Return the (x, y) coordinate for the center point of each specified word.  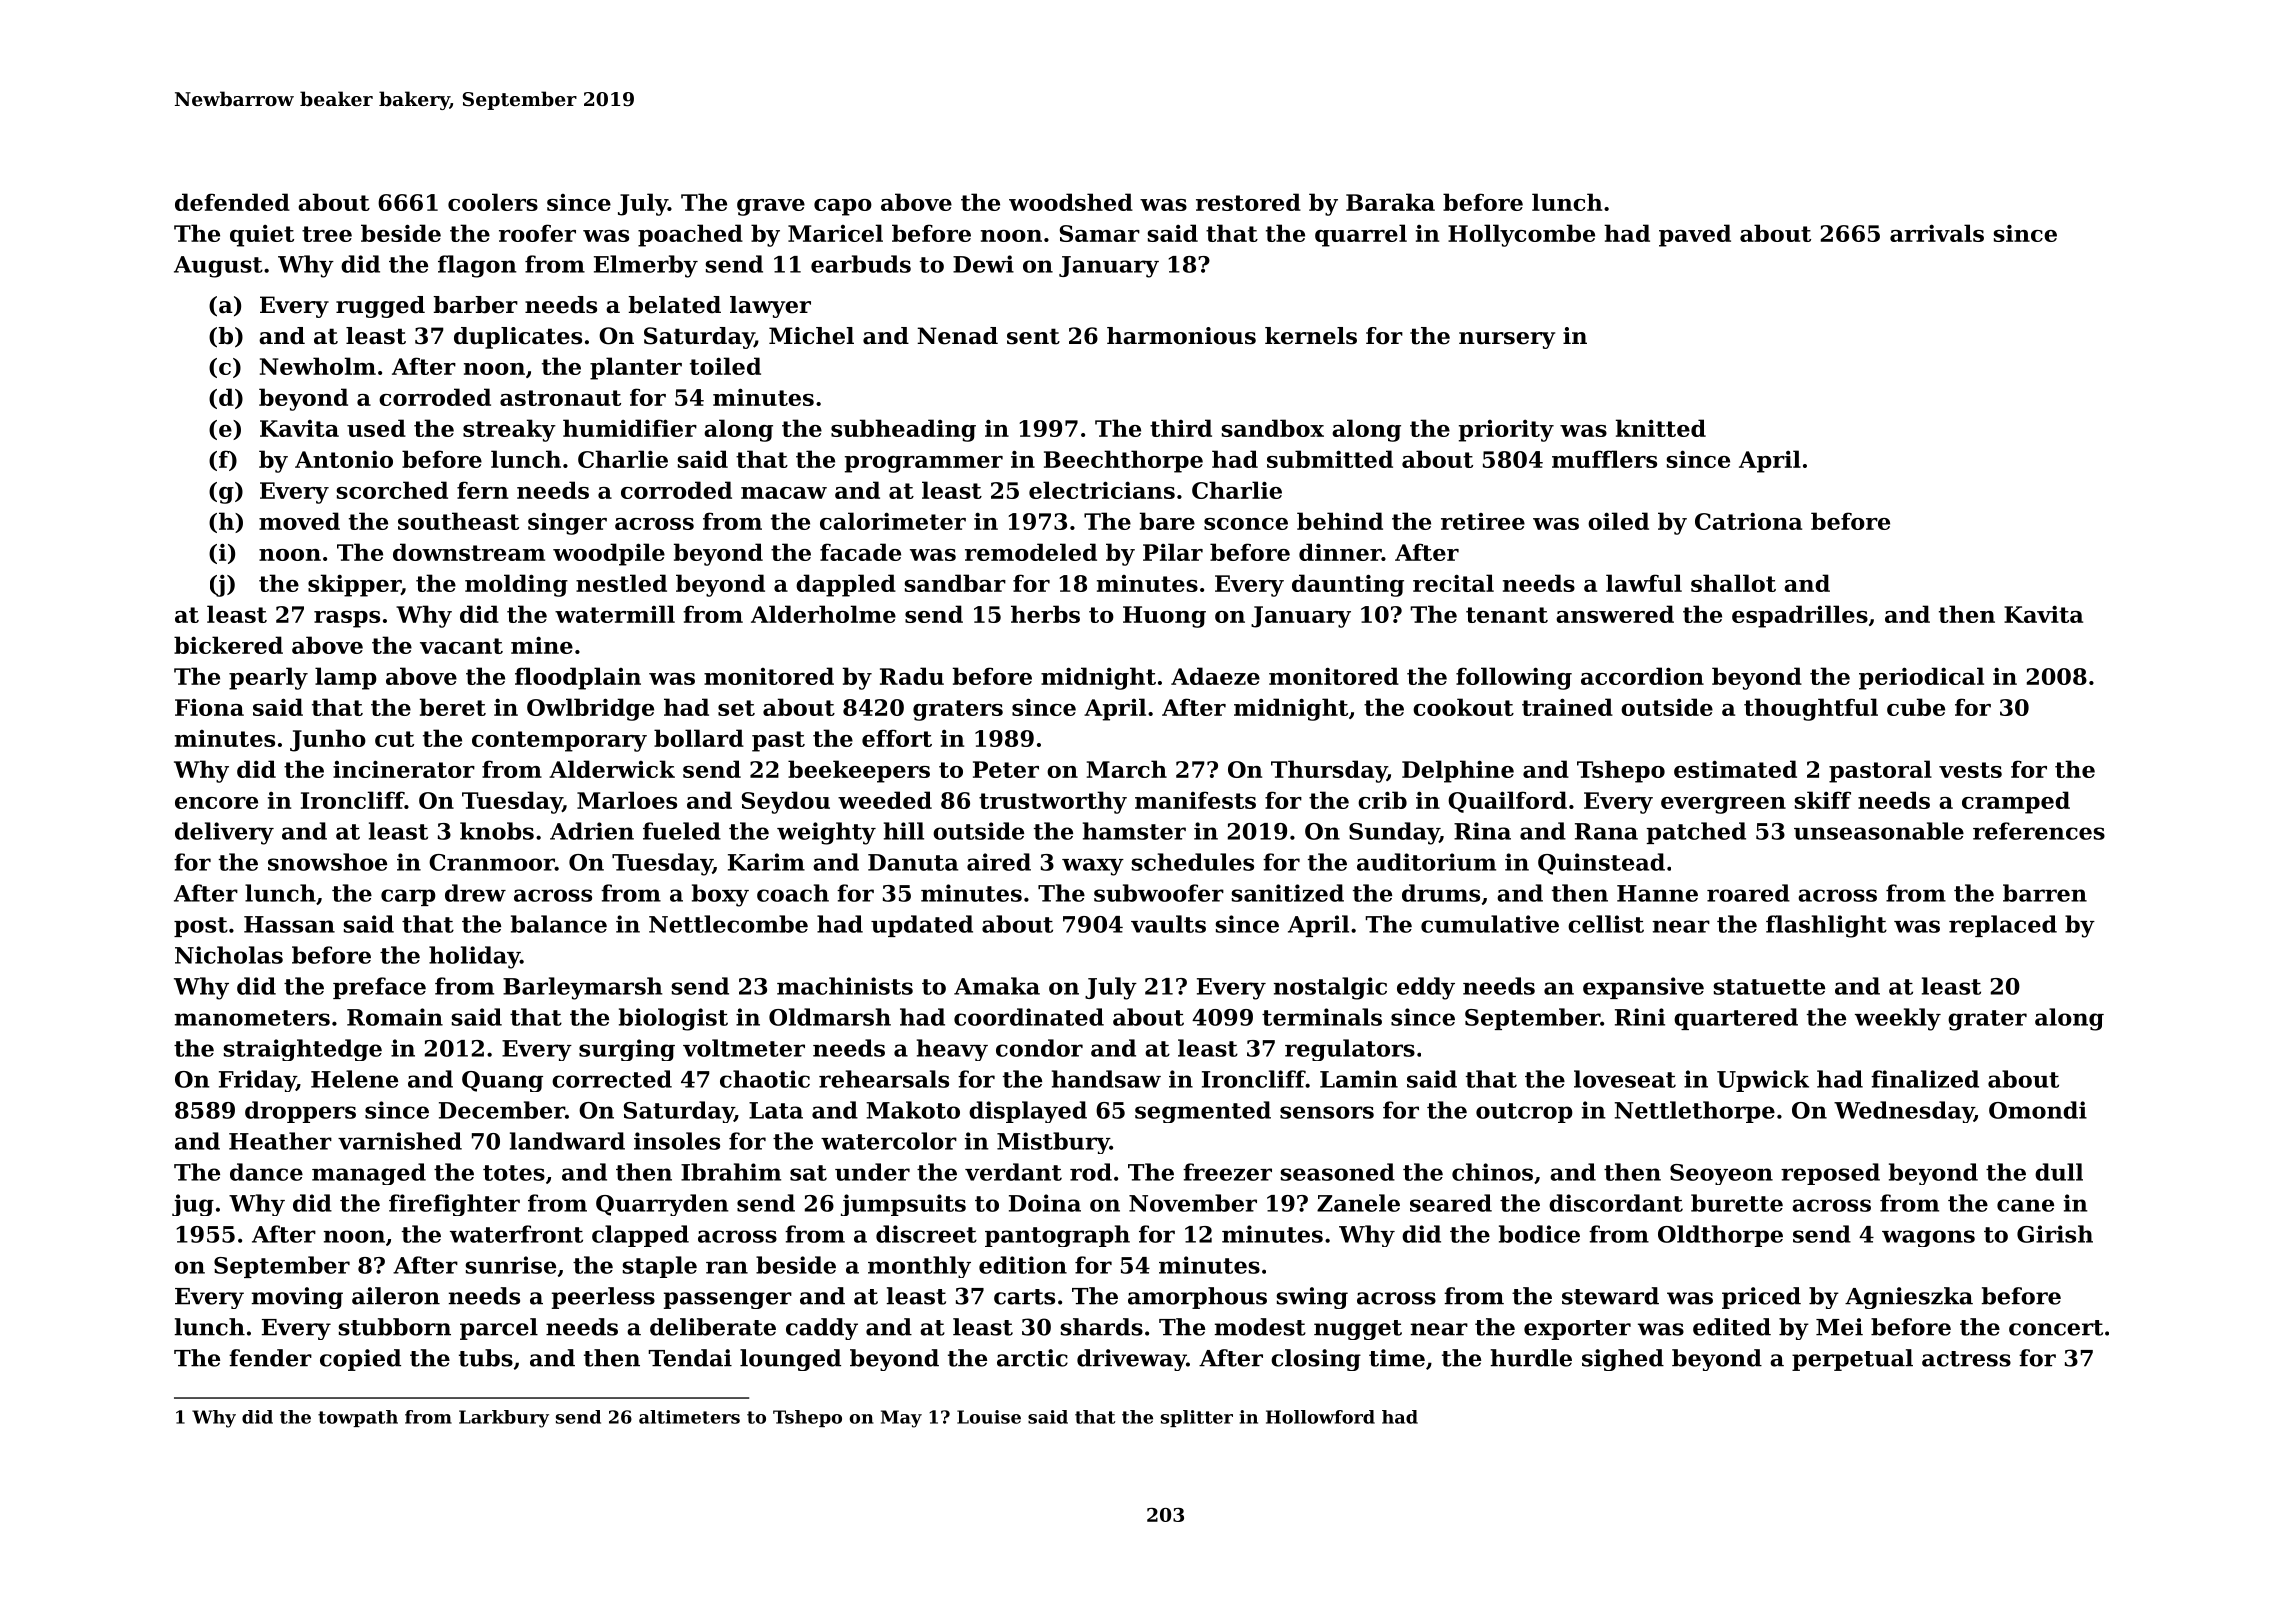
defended (232, 202)
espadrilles (1800, 616)
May (901, 1419)
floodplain (578, 678)
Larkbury (504, 1419)
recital (1453, 583)
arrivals (1937, 233)
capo (843, 207)
